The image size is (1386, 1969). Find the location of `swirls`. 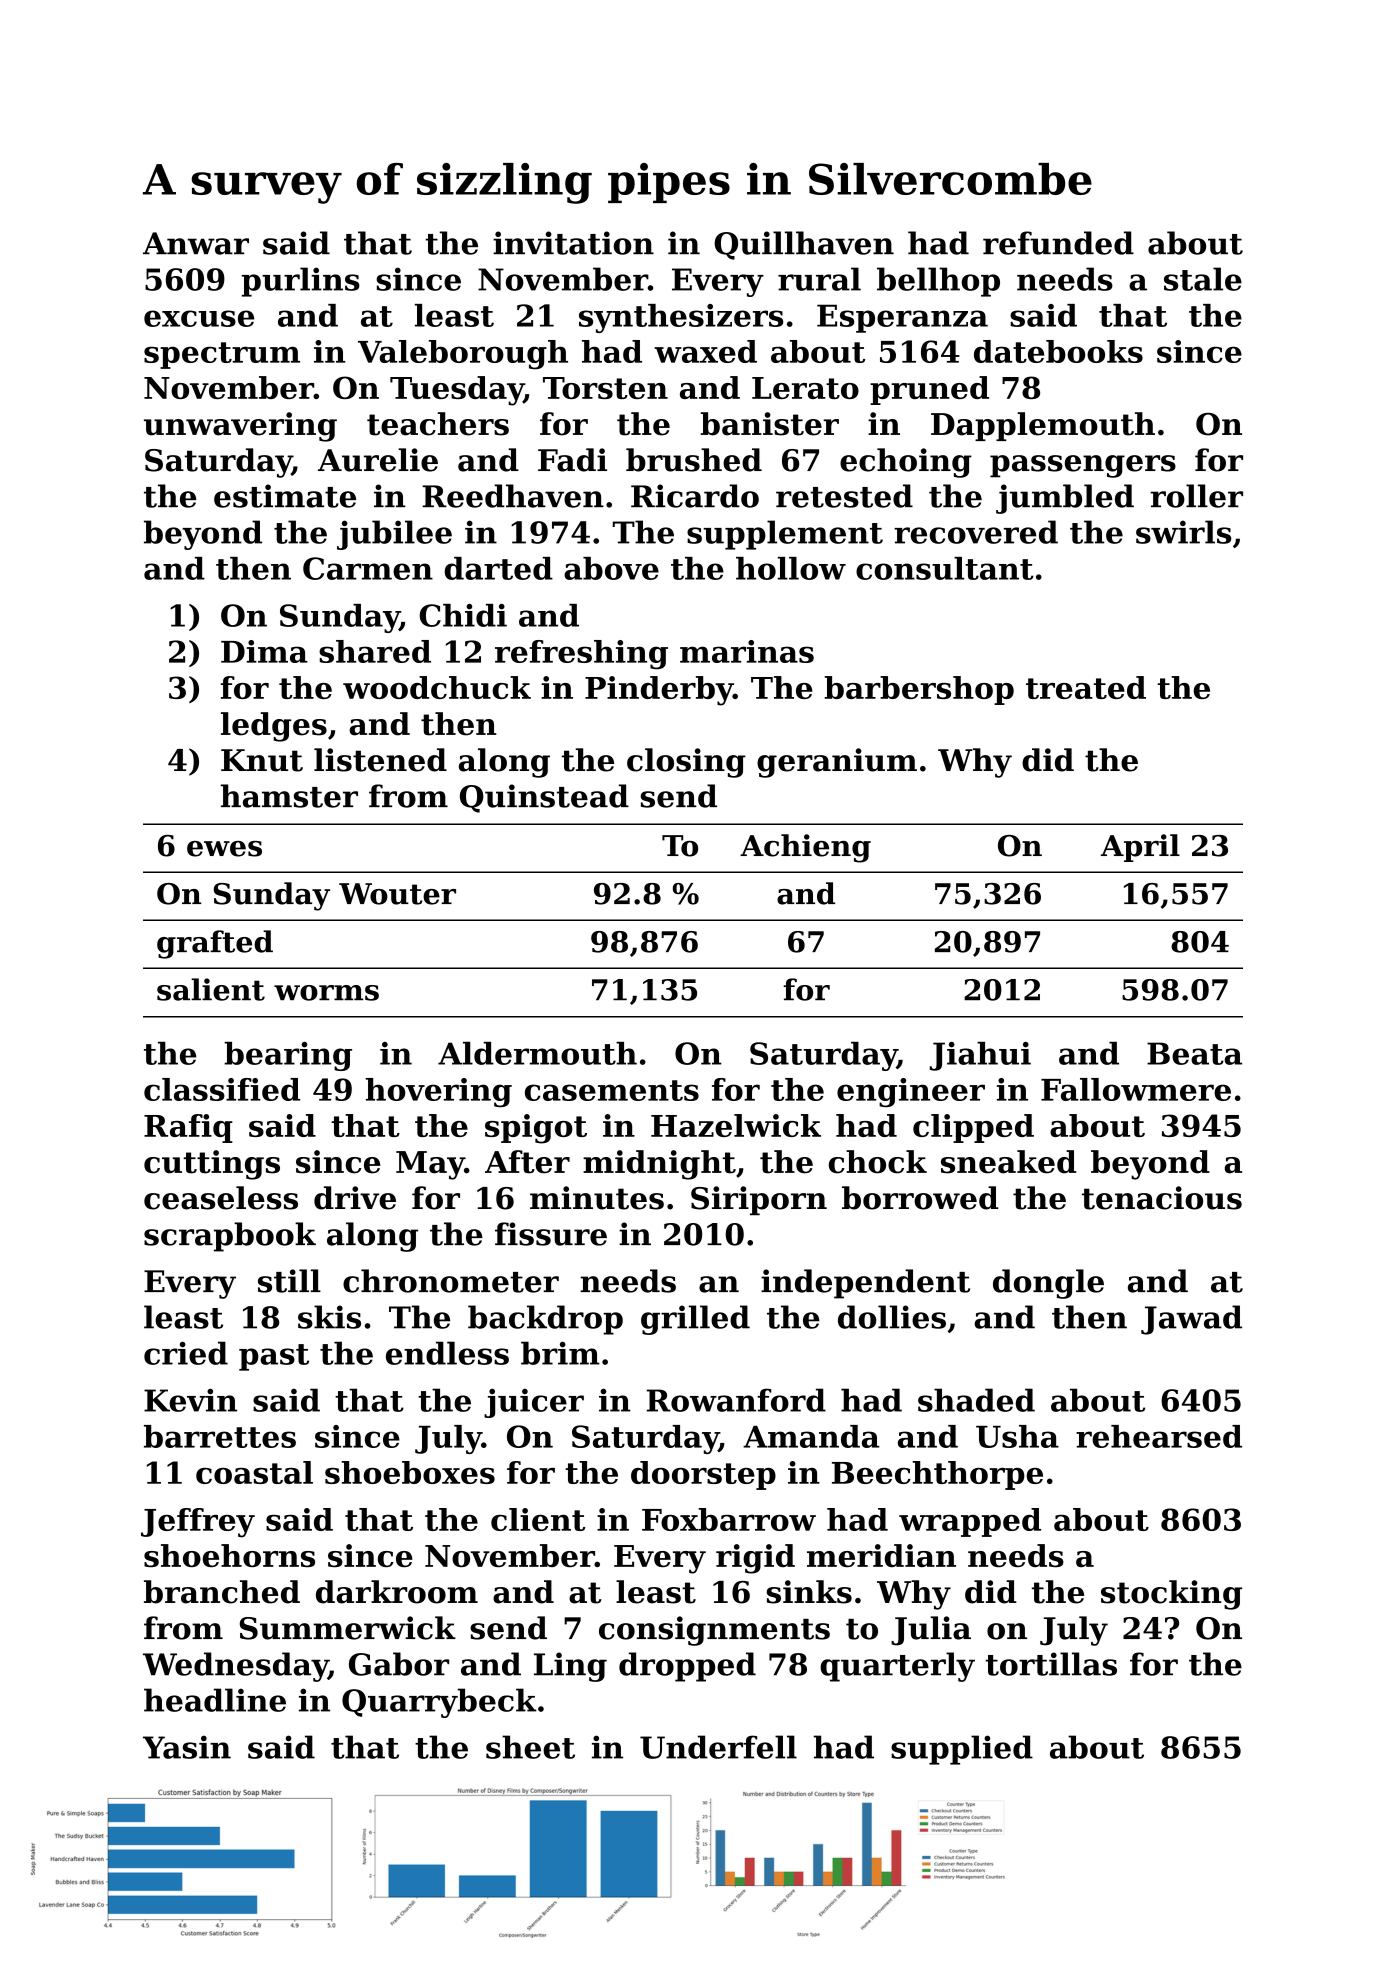

swirls is located at coordinates (1183, 532).
